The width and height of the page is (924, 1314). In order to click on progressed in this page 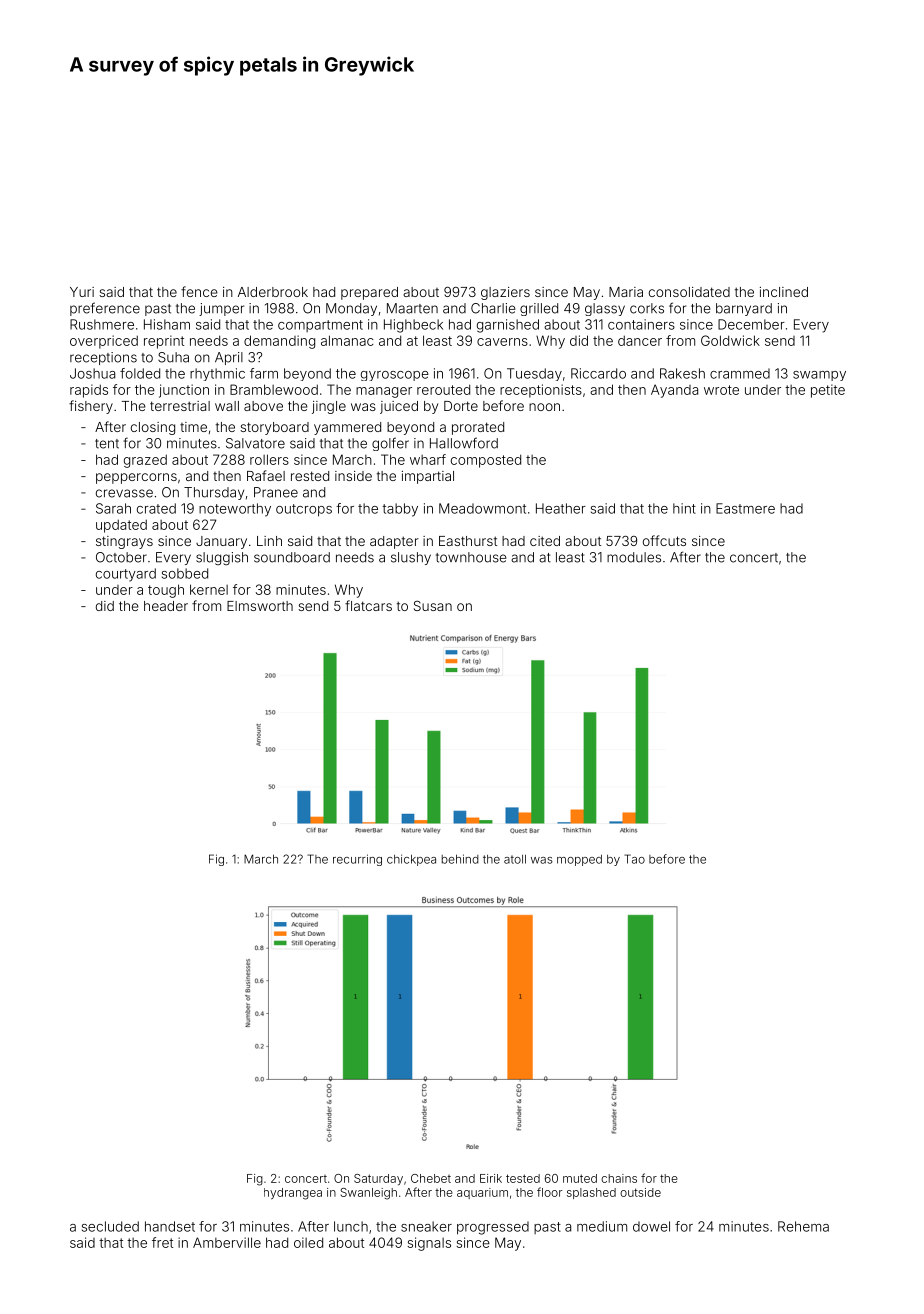, I will do `click(493, 1228)`.
